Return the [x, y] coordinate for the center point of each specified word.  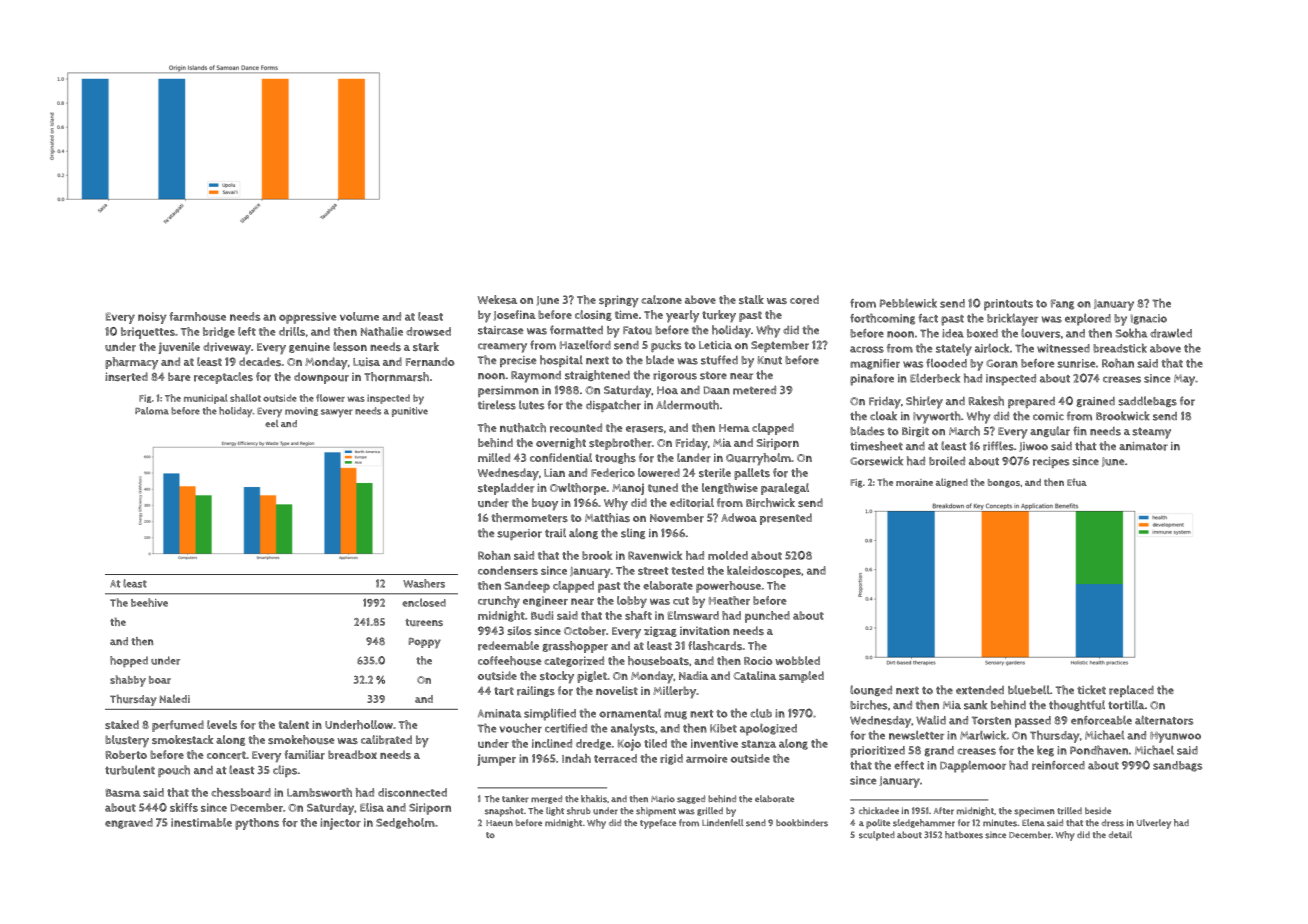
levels [222, 724]
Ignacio [1149, 319]
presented [786, 519]
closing [593, 315]
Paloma [152, 411]
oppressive [308, 318]
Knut [770, 360]
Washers [424, 583]
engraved [129, 823]
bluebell [1029, 690]
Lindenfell [722, 822]
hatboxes [964, 835]
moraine [914, 482]
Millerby [674, 692]
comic [1048, 416]
